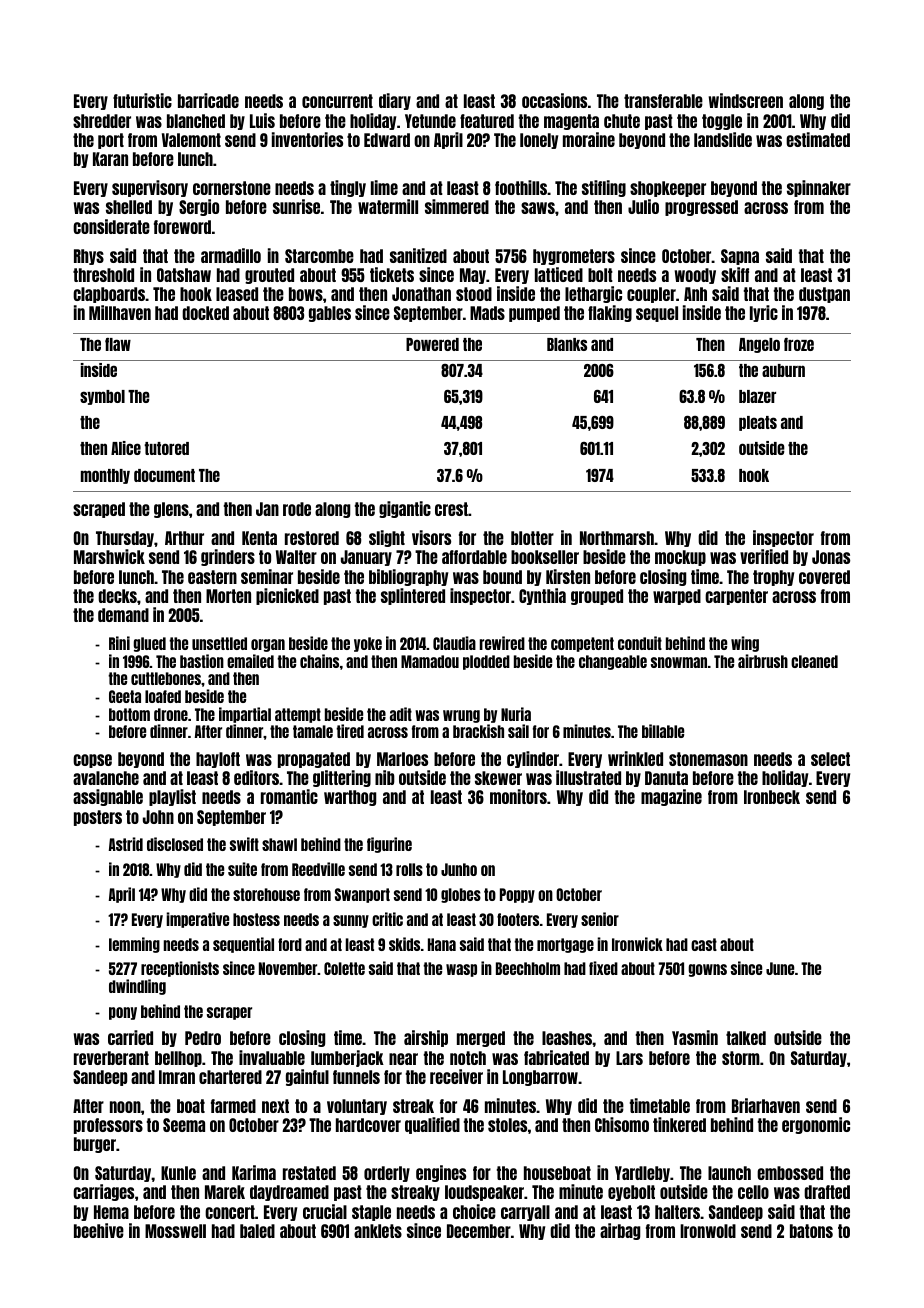 The height and width of the image is (1308, 924). I want to click on Claudia, so click(454, 643).
